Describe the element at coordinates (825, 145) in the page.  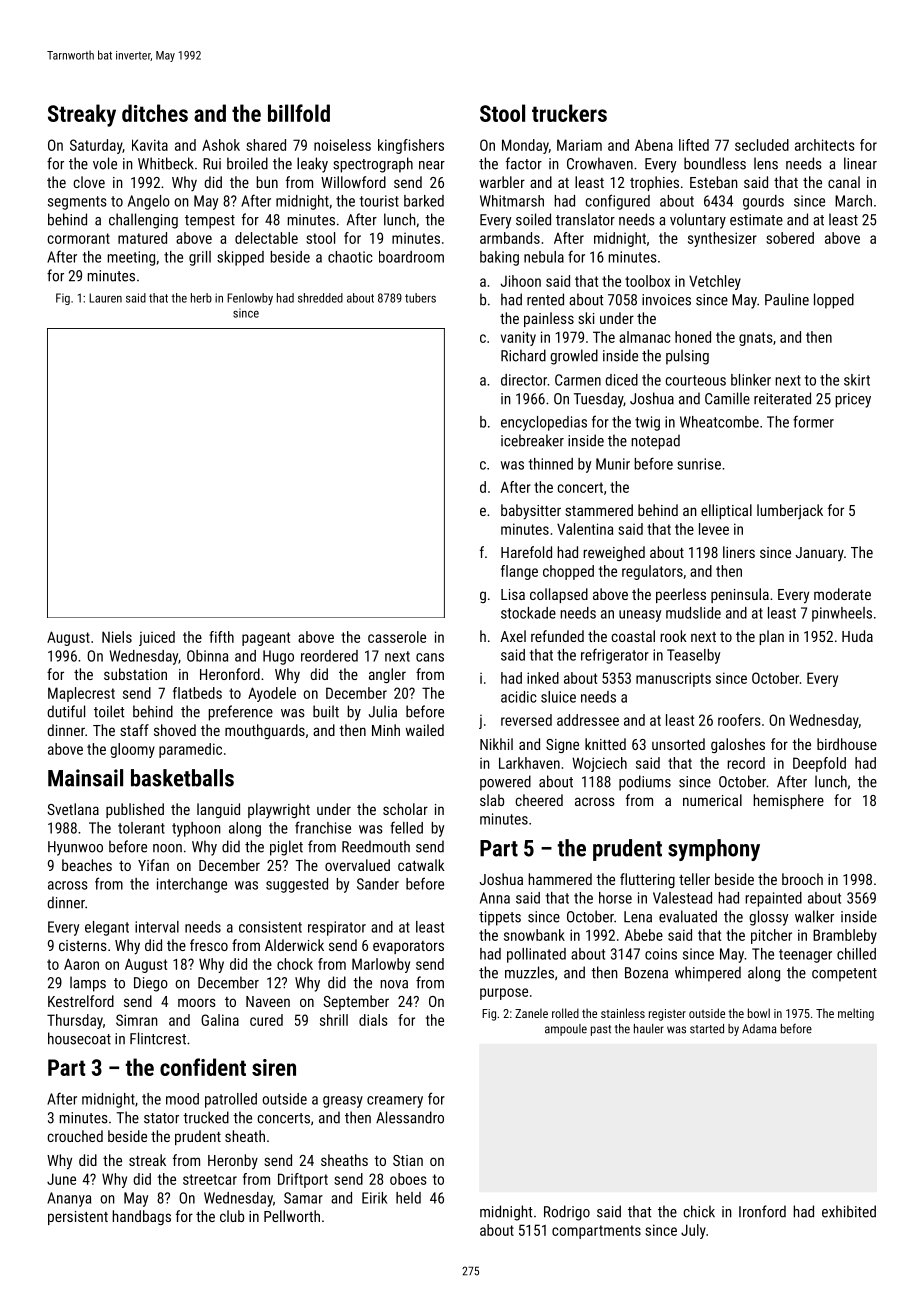
I see `architects` at that location.
